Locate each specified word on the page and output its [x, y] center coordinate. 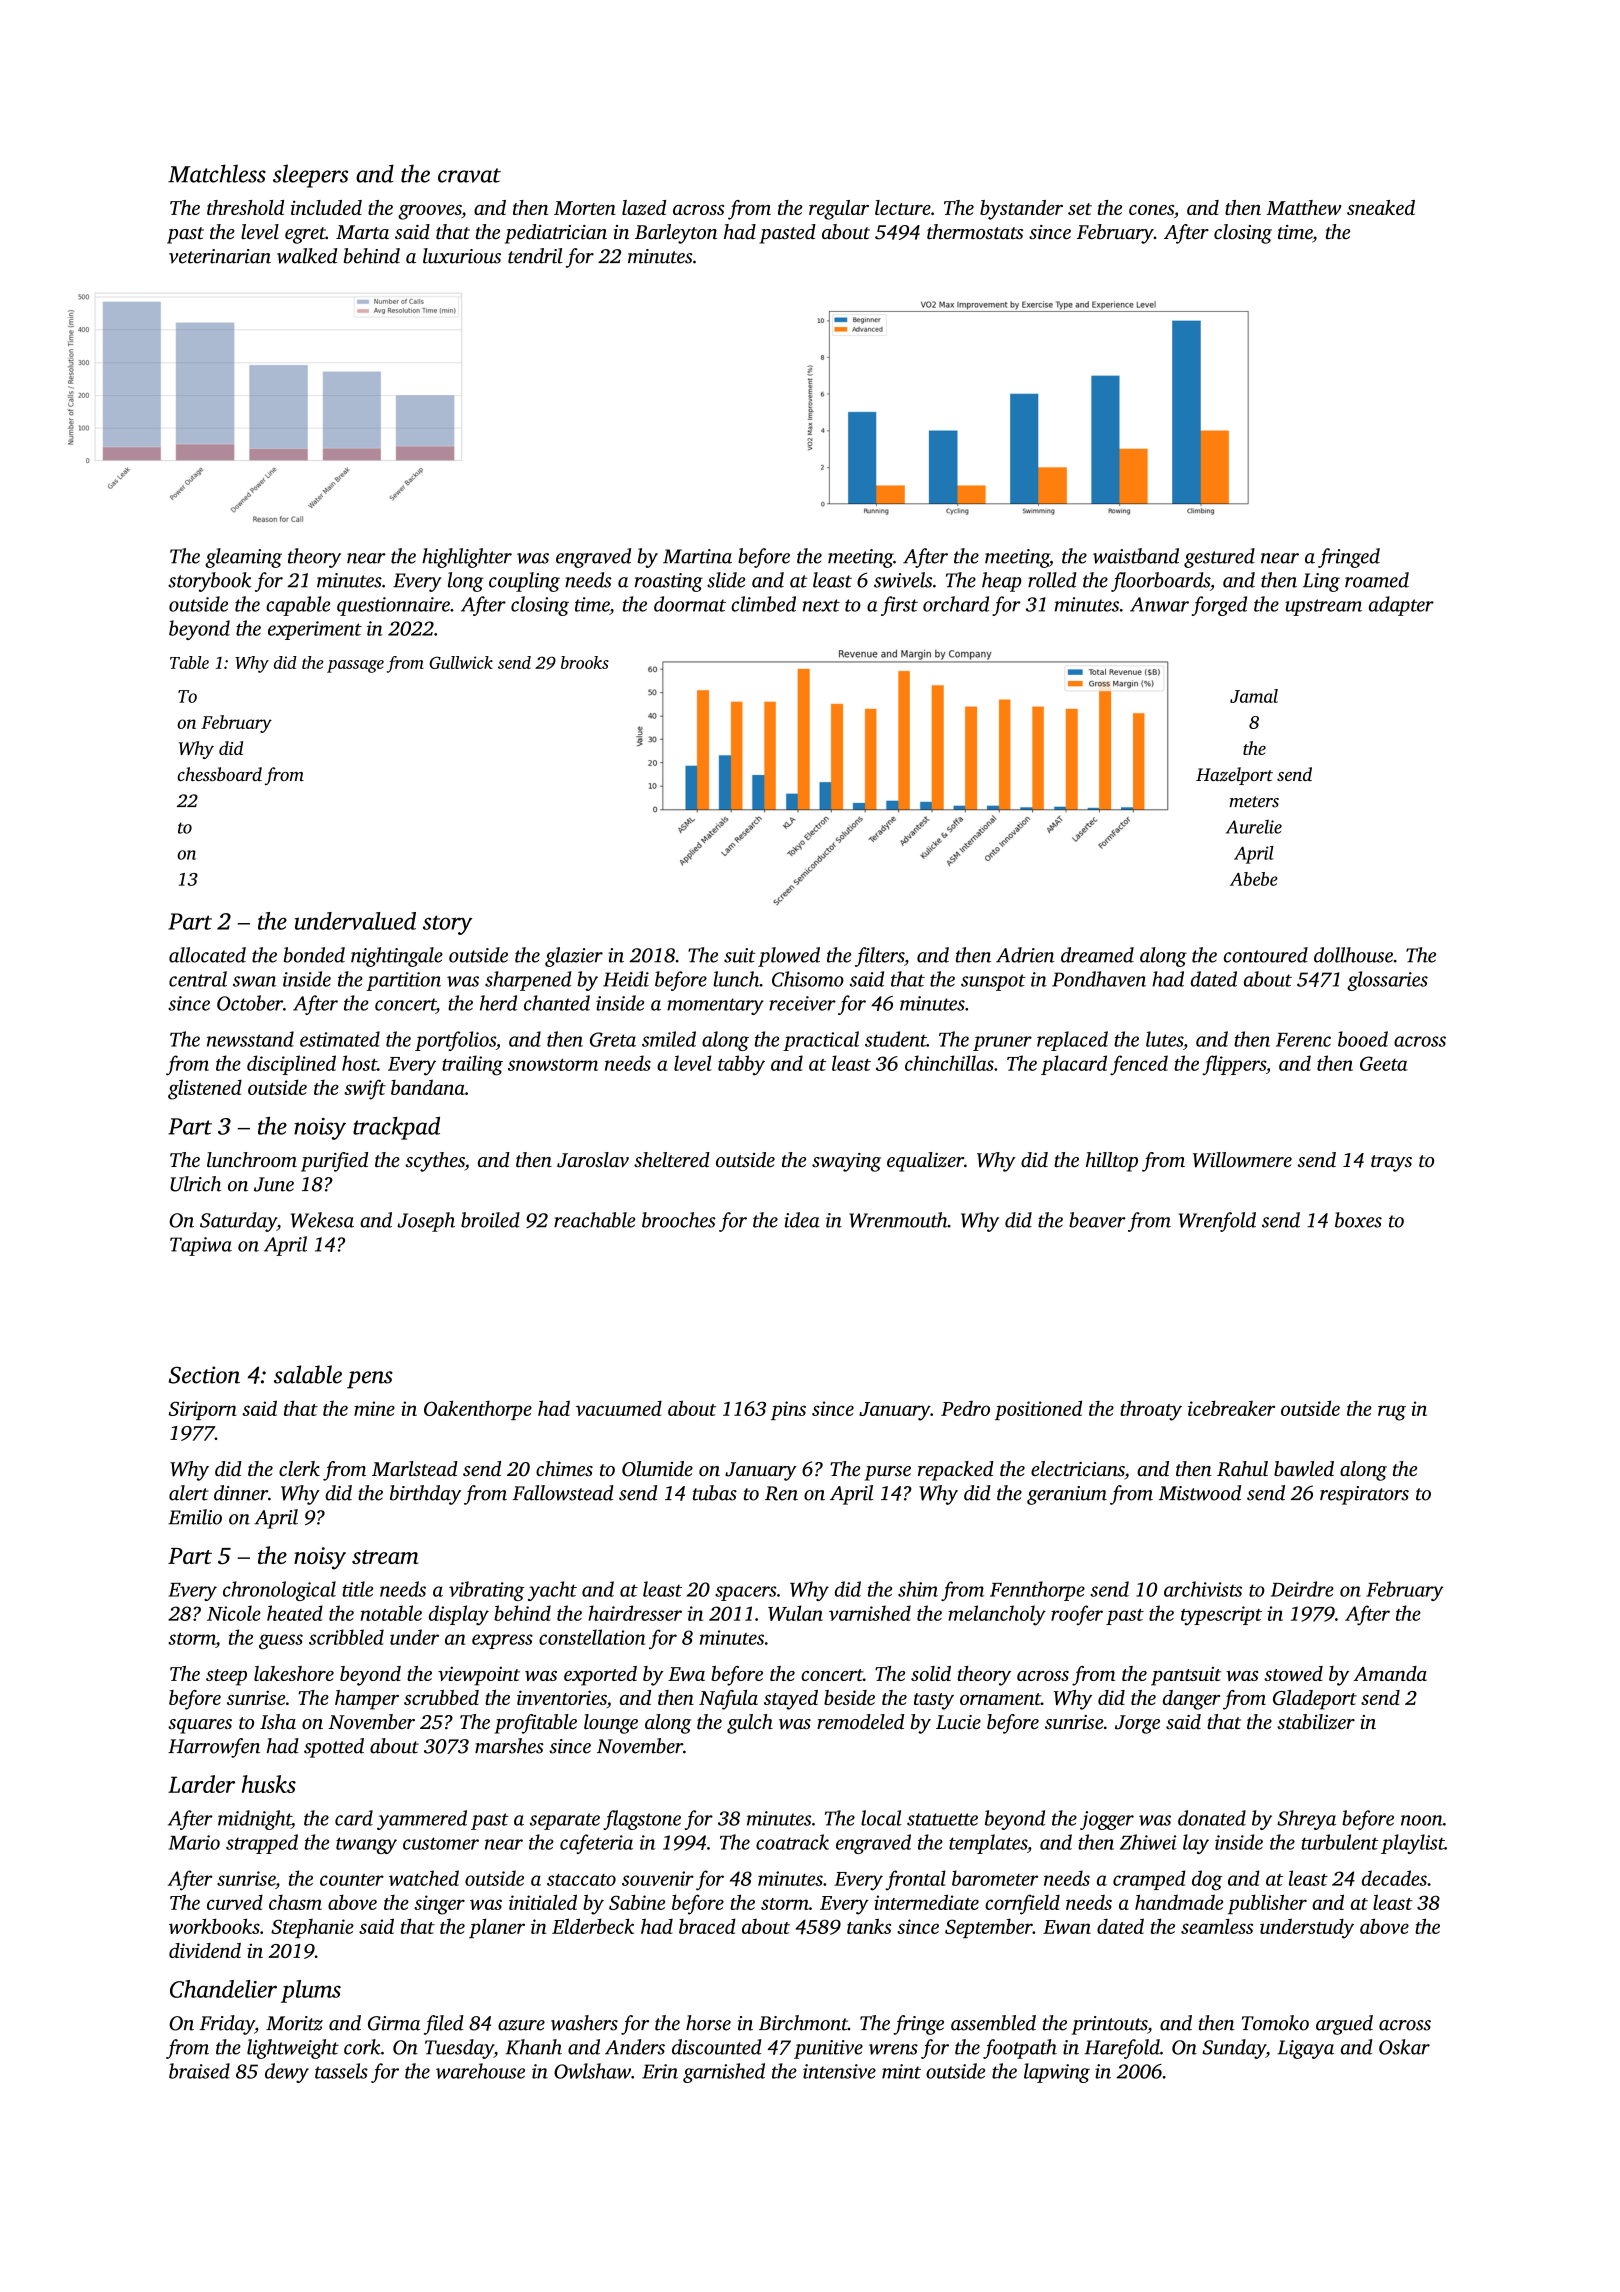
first [899, 606]
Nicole [234, 1613]
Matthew [1303, 207]
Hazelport [1234, 776]
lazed [644, 207]
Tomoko [1275, 2023]
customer [441, 1843]
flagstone [642, 1820]
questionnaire [393, 606]
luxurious [462, 256]
